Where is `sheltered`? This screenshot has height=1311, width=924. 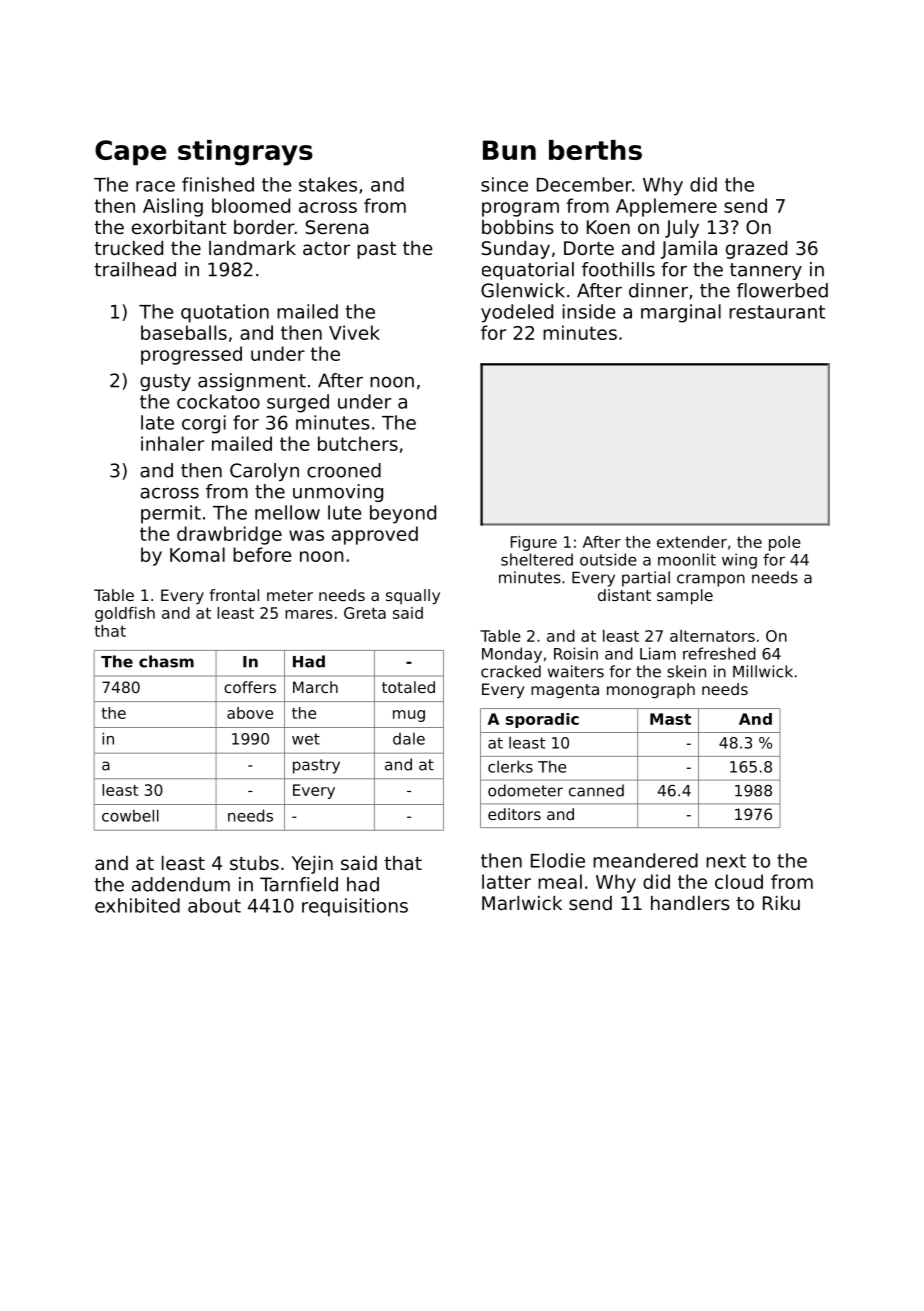 sheltered is located at coordinates (537, 559).
